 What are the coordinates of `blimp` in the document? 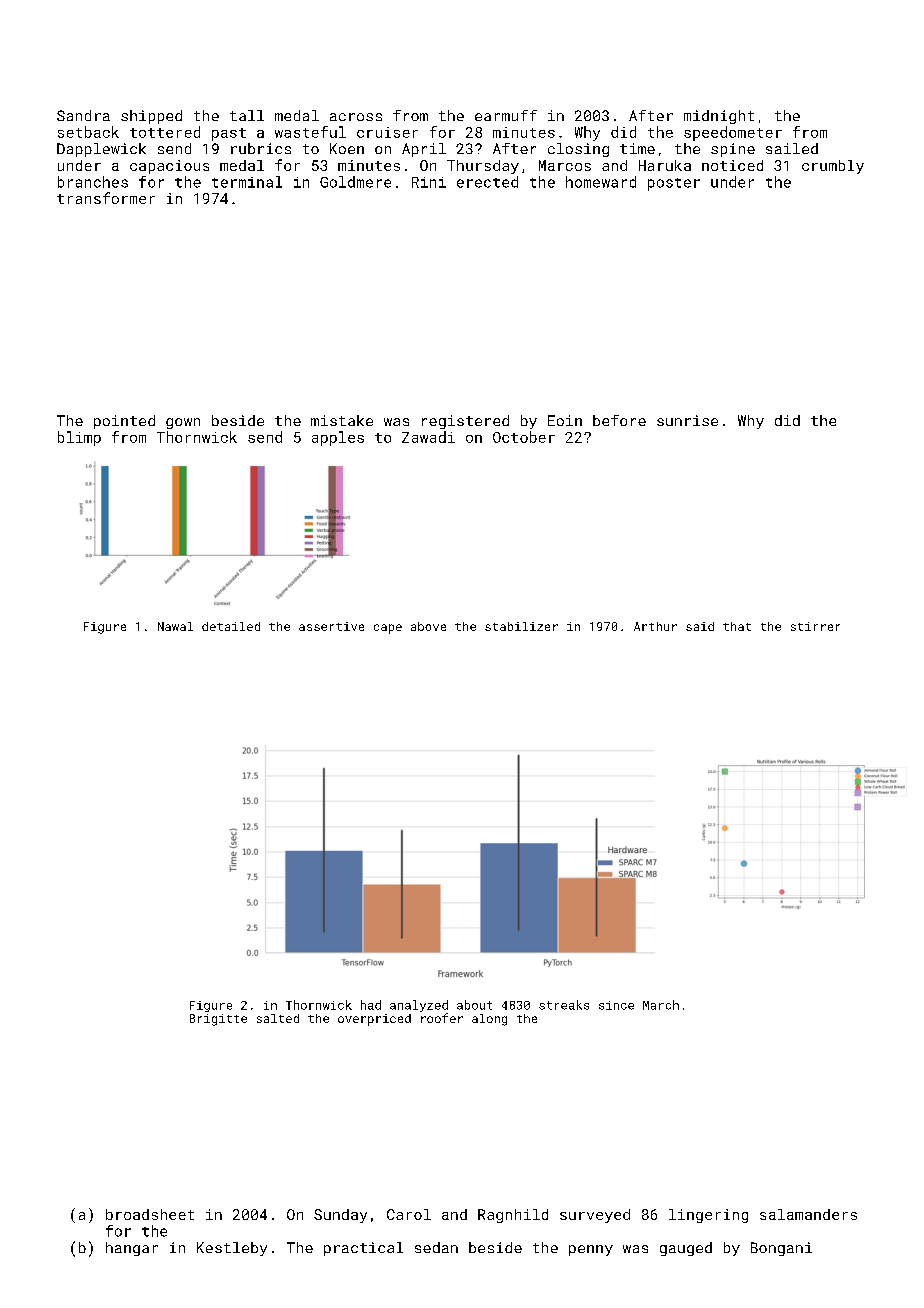 It's located at (79, 438).
